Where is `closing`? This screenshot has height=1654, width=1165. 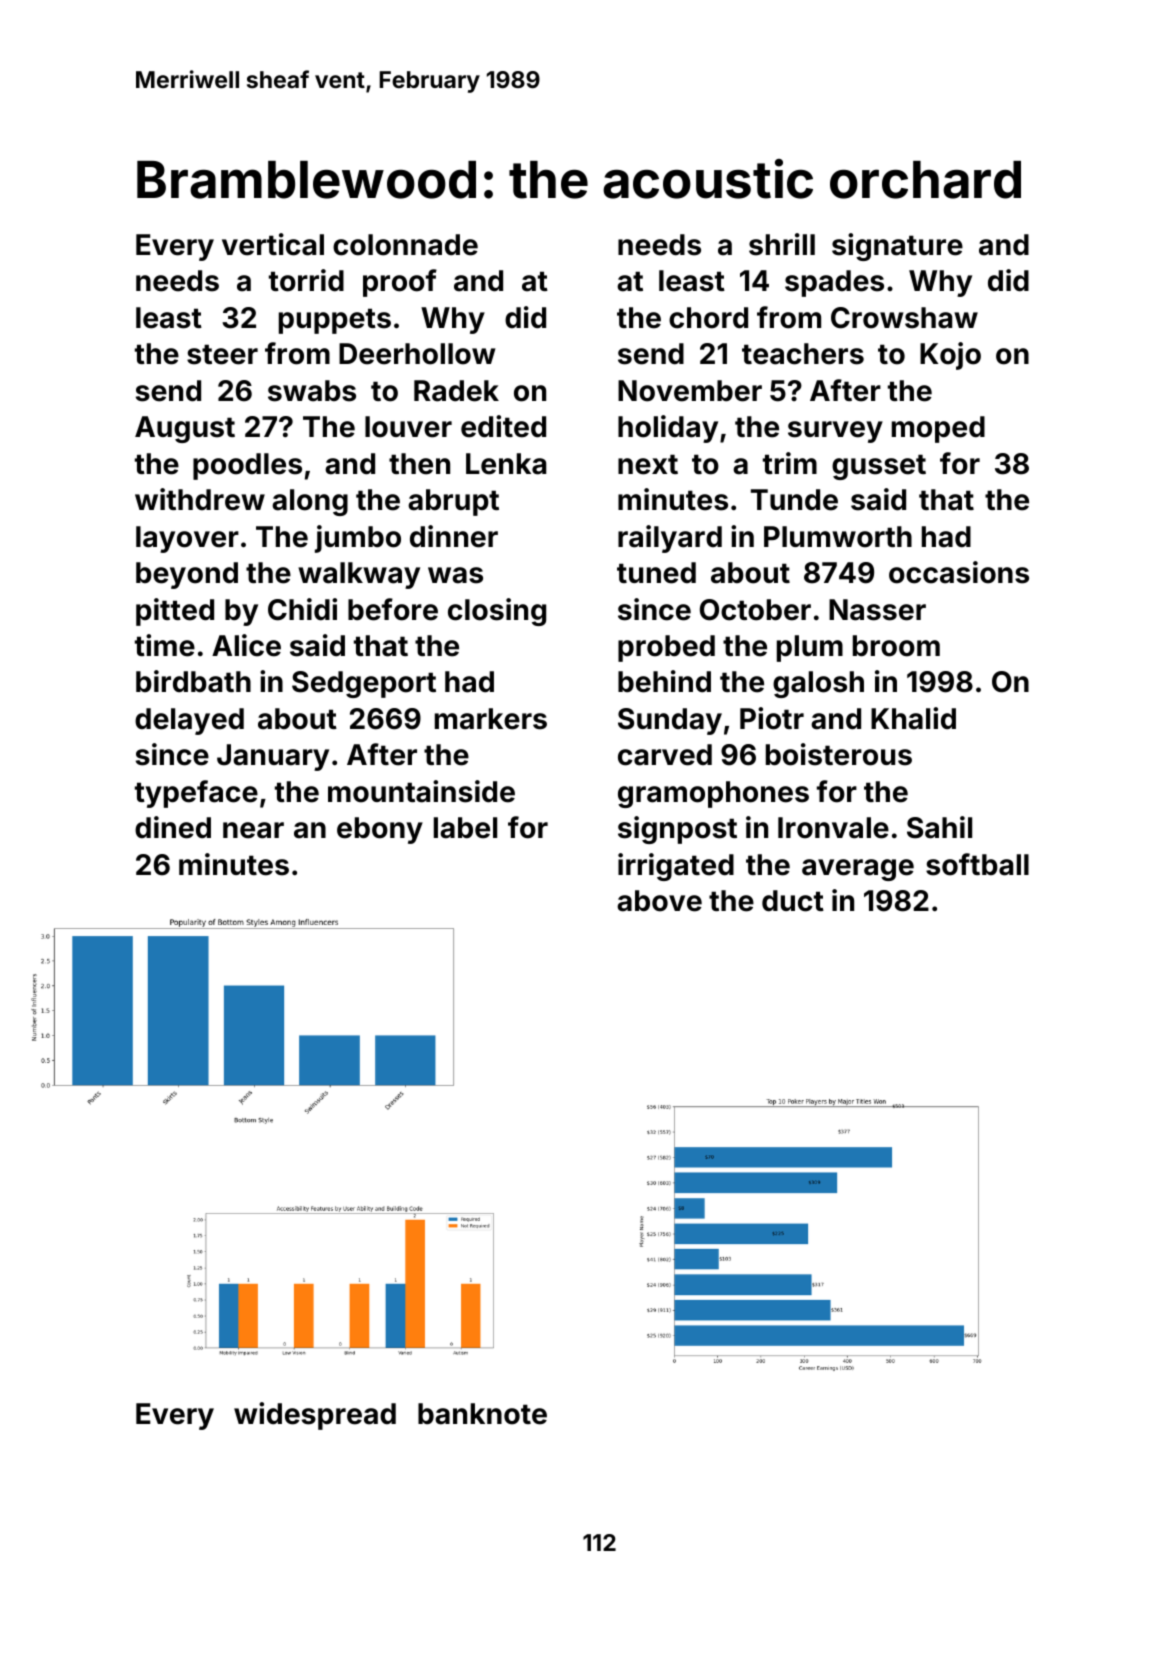
closing is located at coordinates (497, 612).
